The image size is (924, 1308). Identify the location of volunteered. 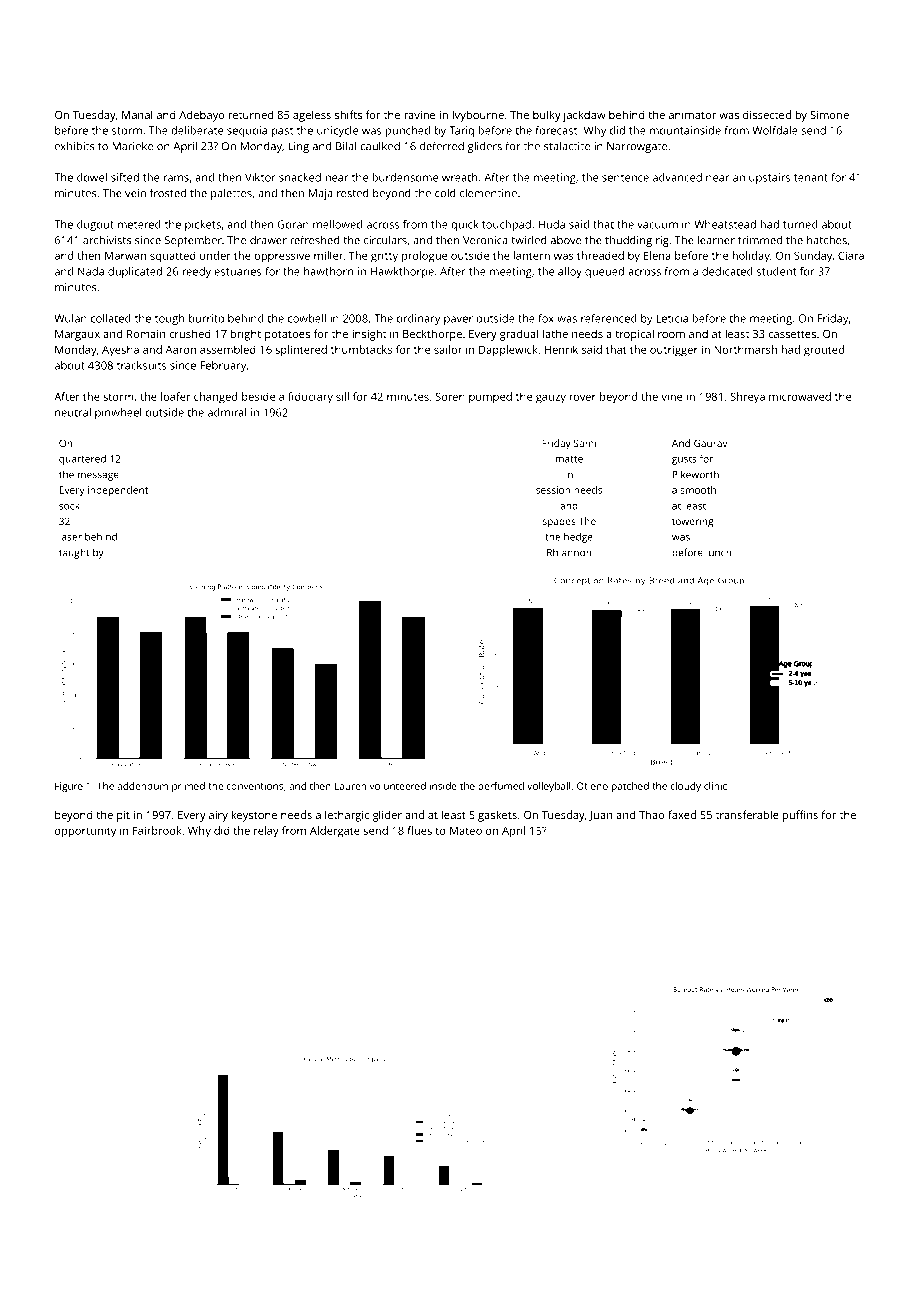
(397, 786).
